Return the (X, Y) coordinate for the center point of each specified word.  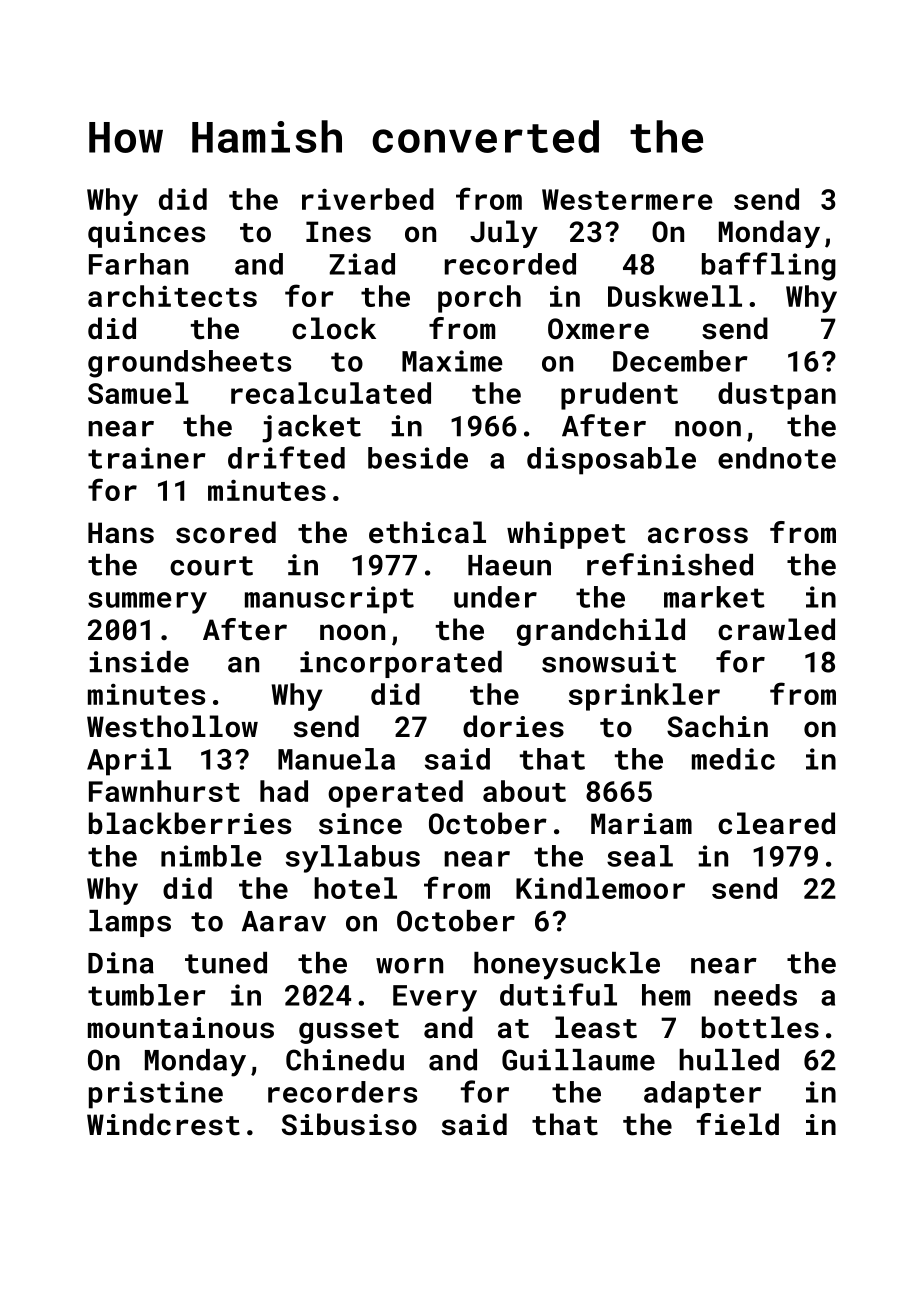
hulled (729, 1060)
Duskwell (675, 296)
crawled (776, 629)
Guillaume (578, 1060)
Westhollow (172, 726)
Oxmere (598, 329)
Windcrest (163, 1124)
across (698, 535)
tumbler (147, 995)
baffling (769, 266)
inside (139, 662)
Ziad (362, 264)
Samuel (138, 393)
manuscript (329, 600)
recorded (510, 264)
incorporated (401, 664)
